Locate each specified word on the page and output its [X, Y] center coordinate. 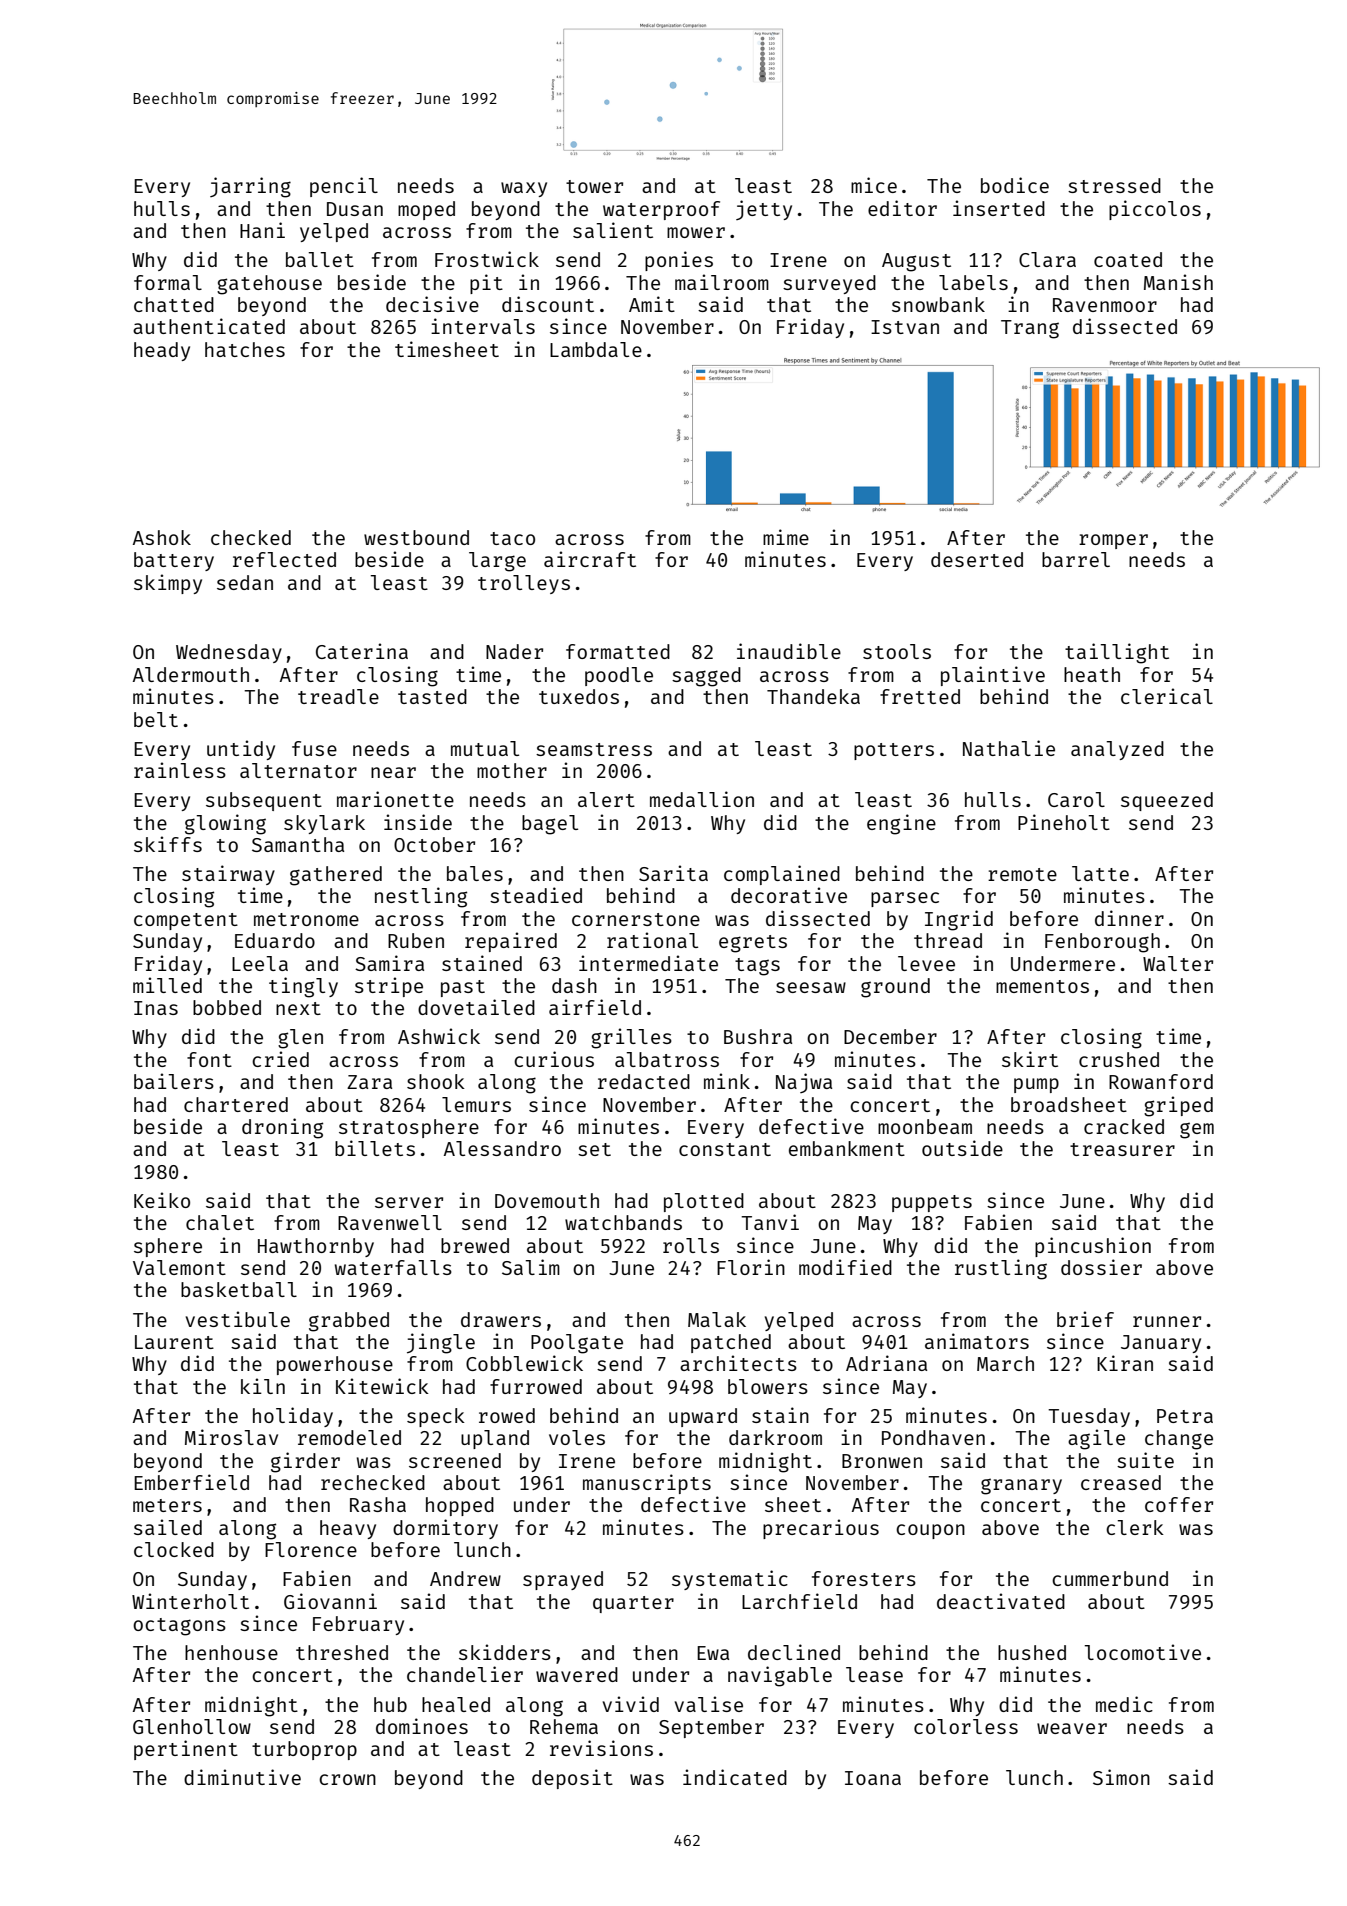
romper [1113, 541]
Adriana [886, 1363]
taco [512, 538]
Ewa [713, 1653]
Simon [1121, 1777]
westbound [416, 537]
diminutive [242, 1777]
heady [162, 351]
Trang [1030, 329]
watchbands [623, 1222]
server [409, 1202]
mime [786, 537]
